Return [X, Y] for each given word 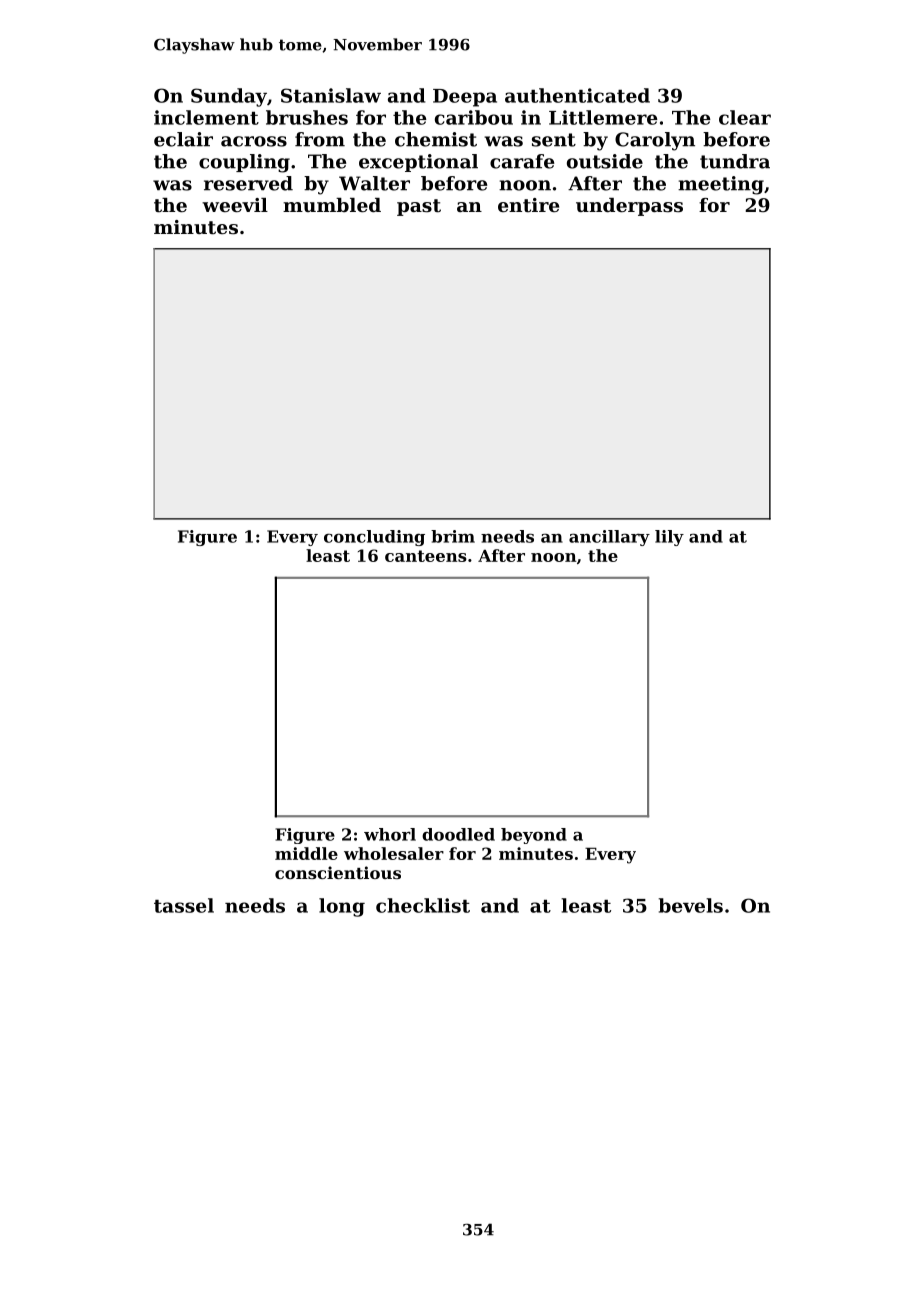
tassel [184, 905]
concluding [374, 538]
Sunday [229, 97]
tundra [735, 161]
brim [453, 536]
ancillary [609, 538]
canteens [426, 556]
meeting [721, 185]
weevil [235, 205]
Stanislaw [331, 95]
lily [669, 538]
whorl [390, 834]
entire [528, 205]
